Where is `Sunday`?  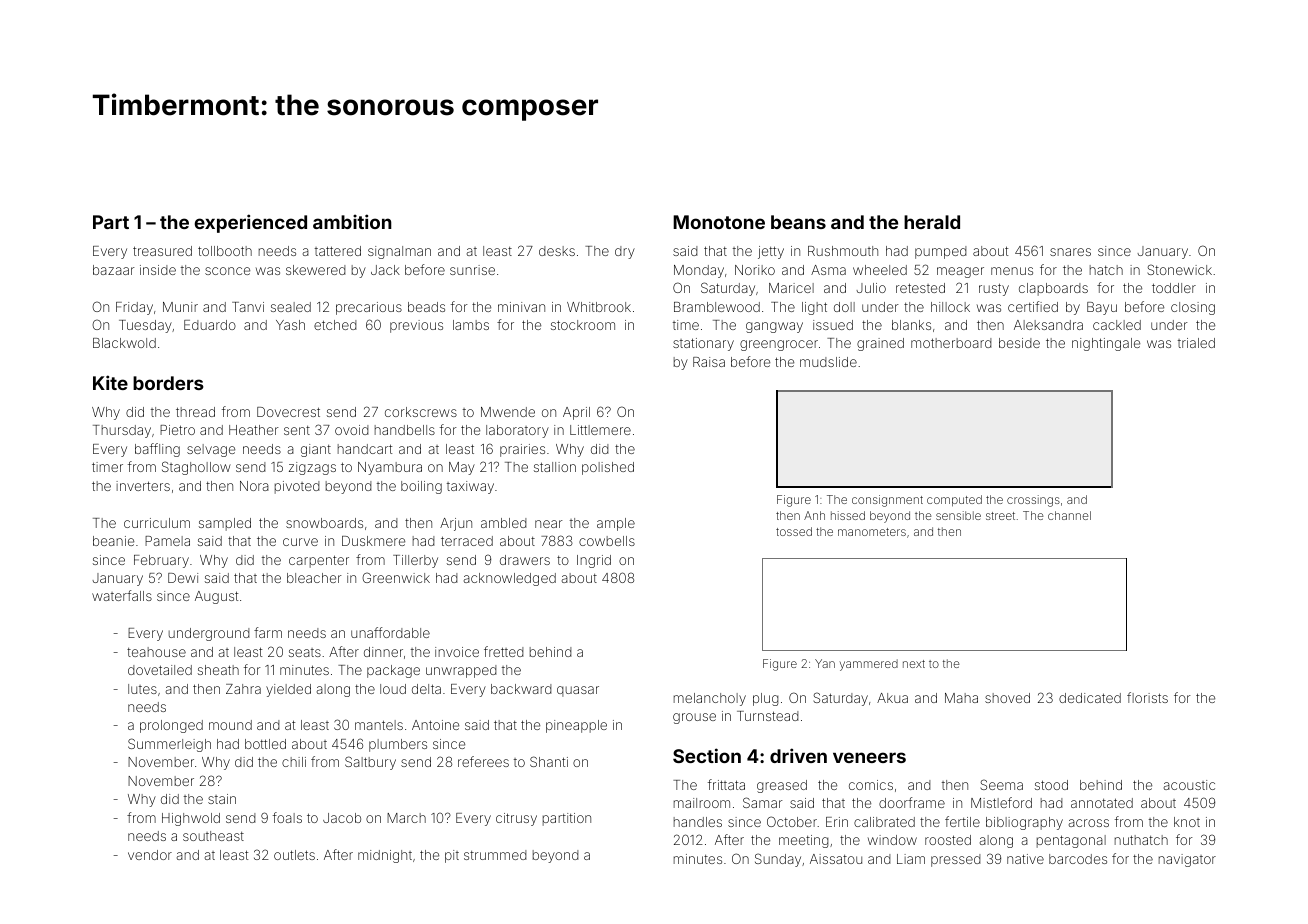 Sunday is located at coordinates (778, 860).
